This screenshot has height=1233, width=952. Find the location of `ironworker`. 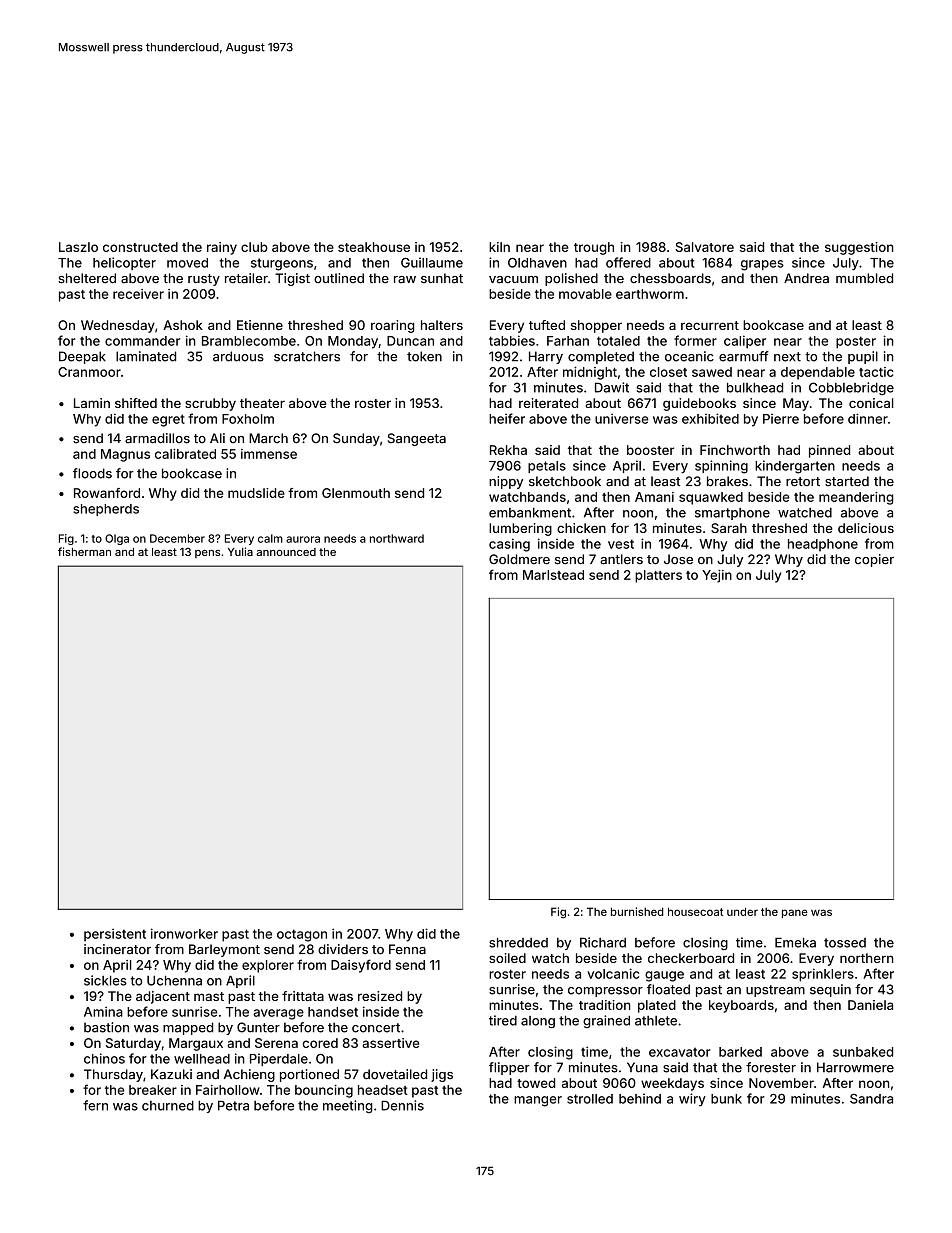

ironworker is located at coordinates (184, 933).
